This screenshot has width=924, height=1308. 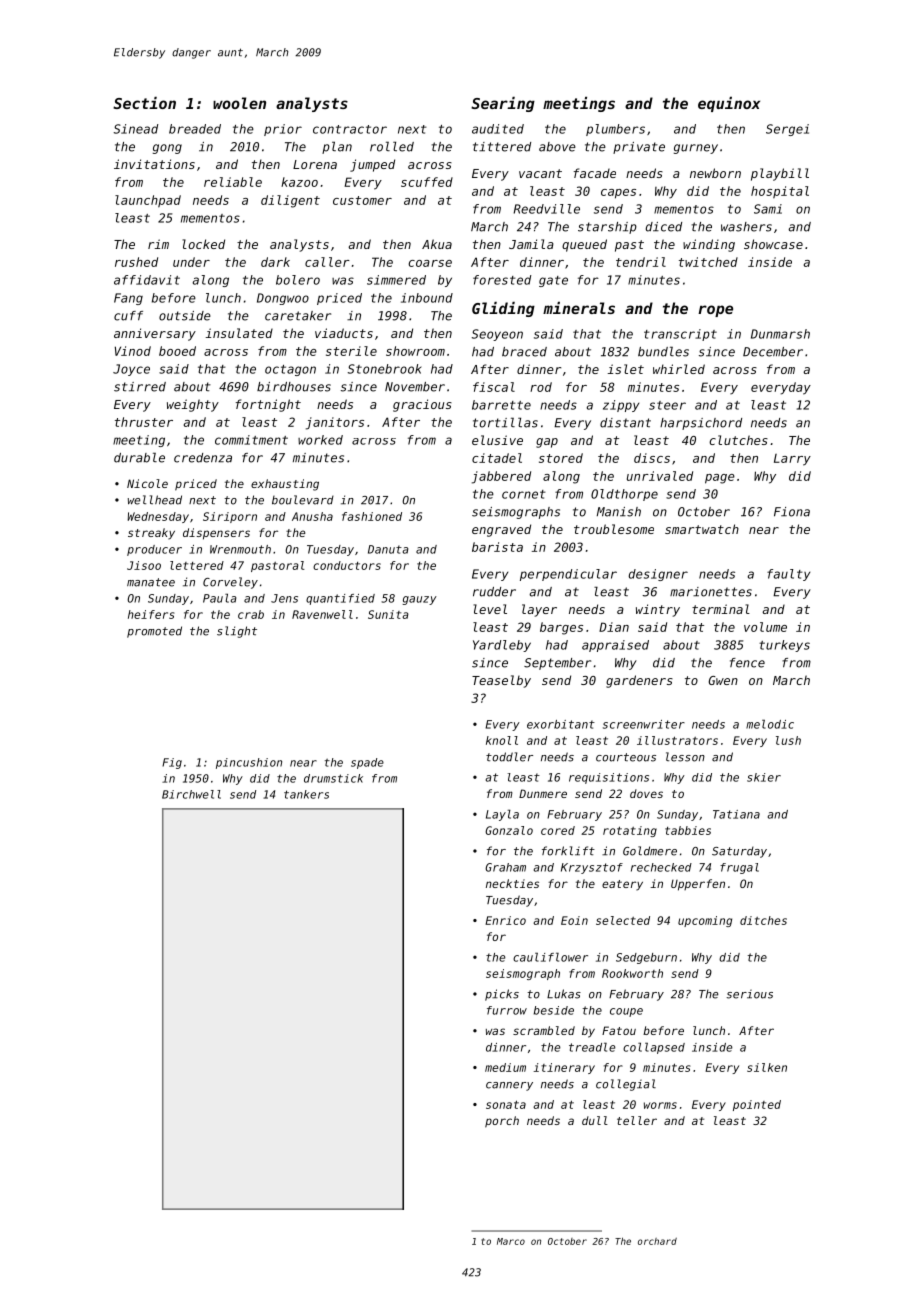 I want to click on Layla, so click(x=502, y=815).
